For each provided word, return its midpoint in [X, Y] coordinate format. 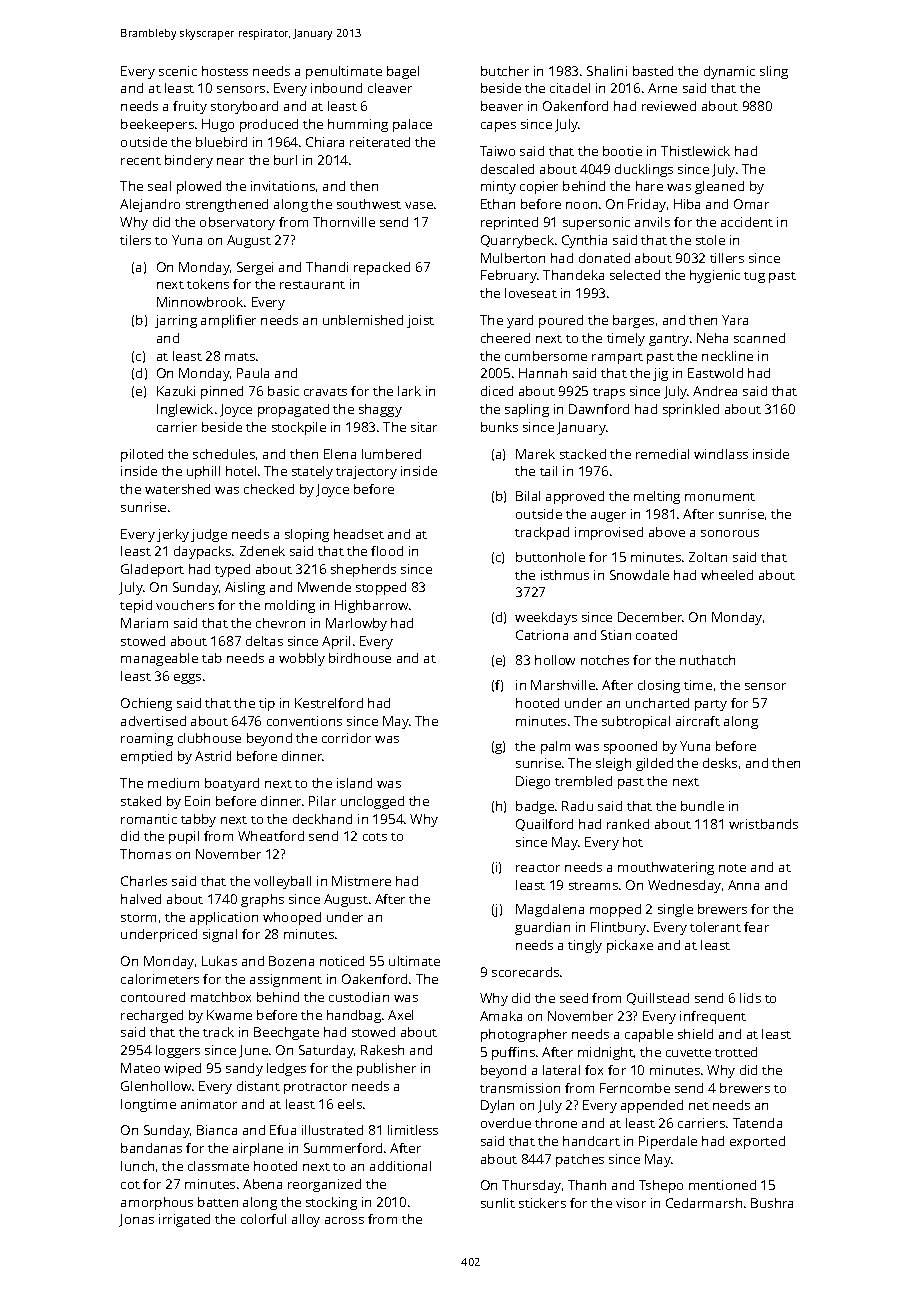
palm [555, 747]
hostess [225, 71]
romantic [149, 819]
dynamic [729, 72]
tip [267, 704]
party [711, 705]
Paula [253, 373]
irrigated [184, 1220]
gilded [654, 764]
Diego [533, 782]
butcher [505, 71]
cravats [325, 392]
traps [609, 393]
